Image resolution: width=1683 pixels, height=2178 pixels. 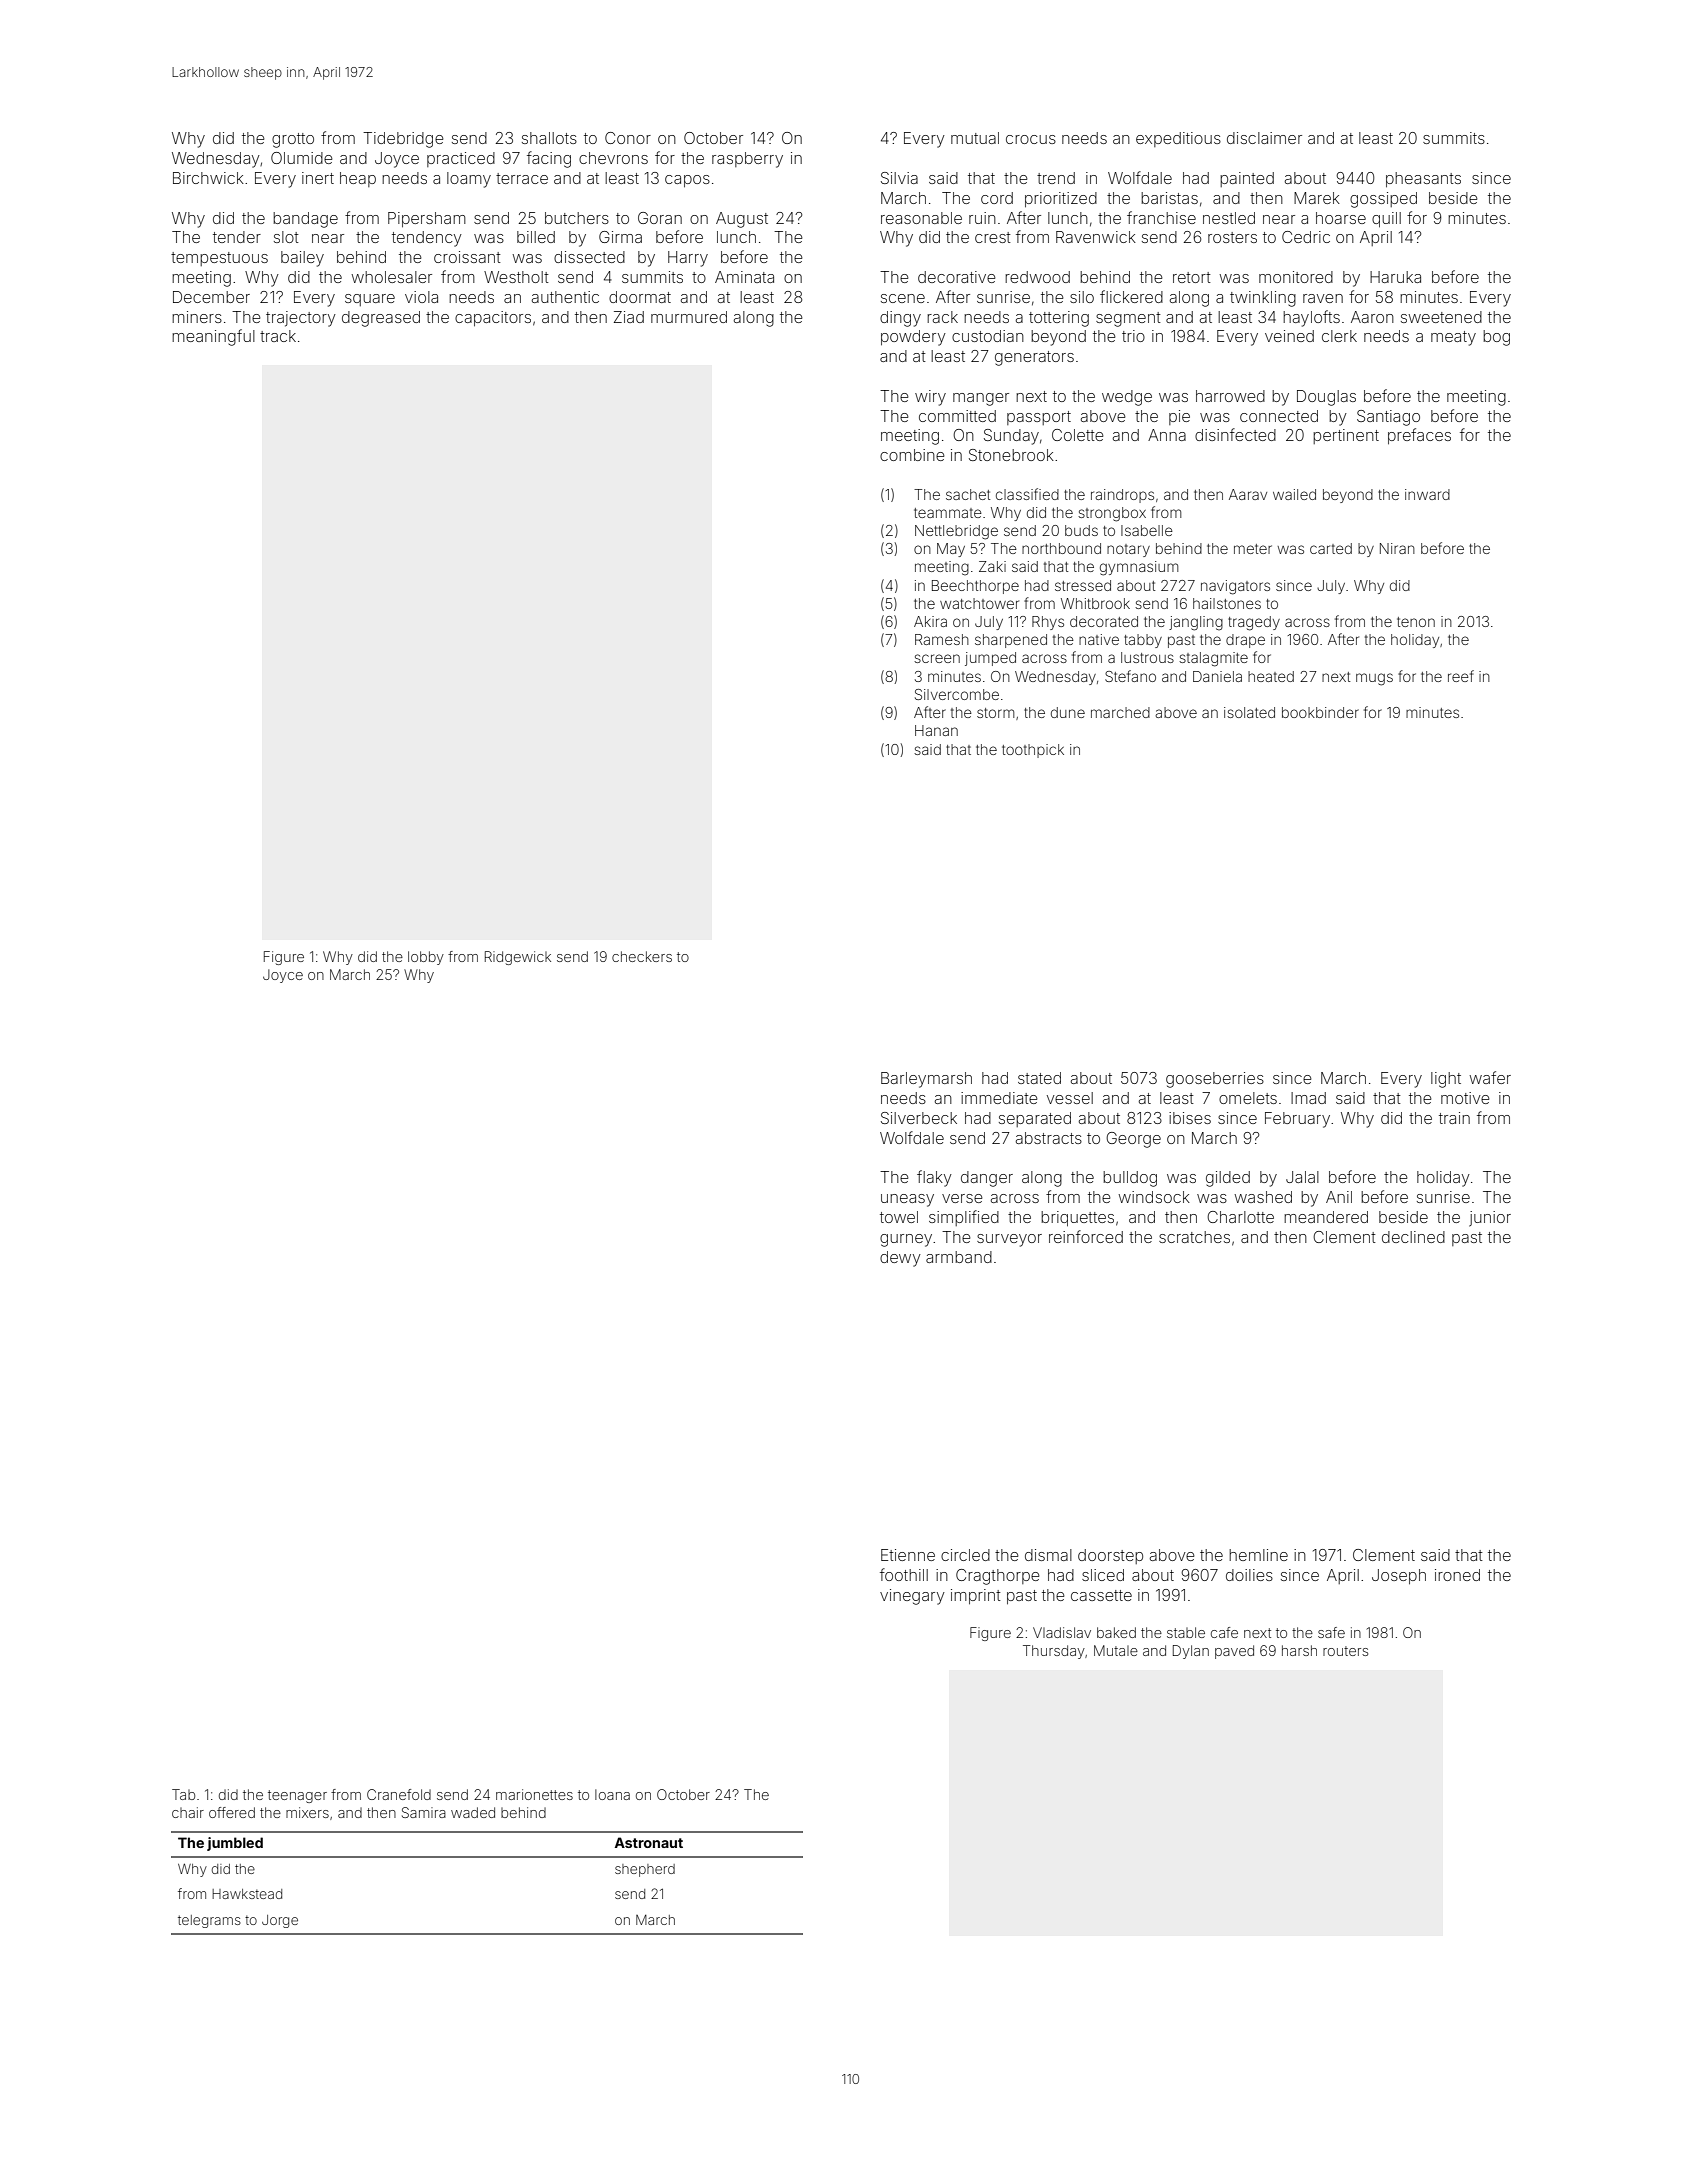 What do you see at coordinates (381, 319) in the document?
I see `degreased` at bounding box center [381, 319].
